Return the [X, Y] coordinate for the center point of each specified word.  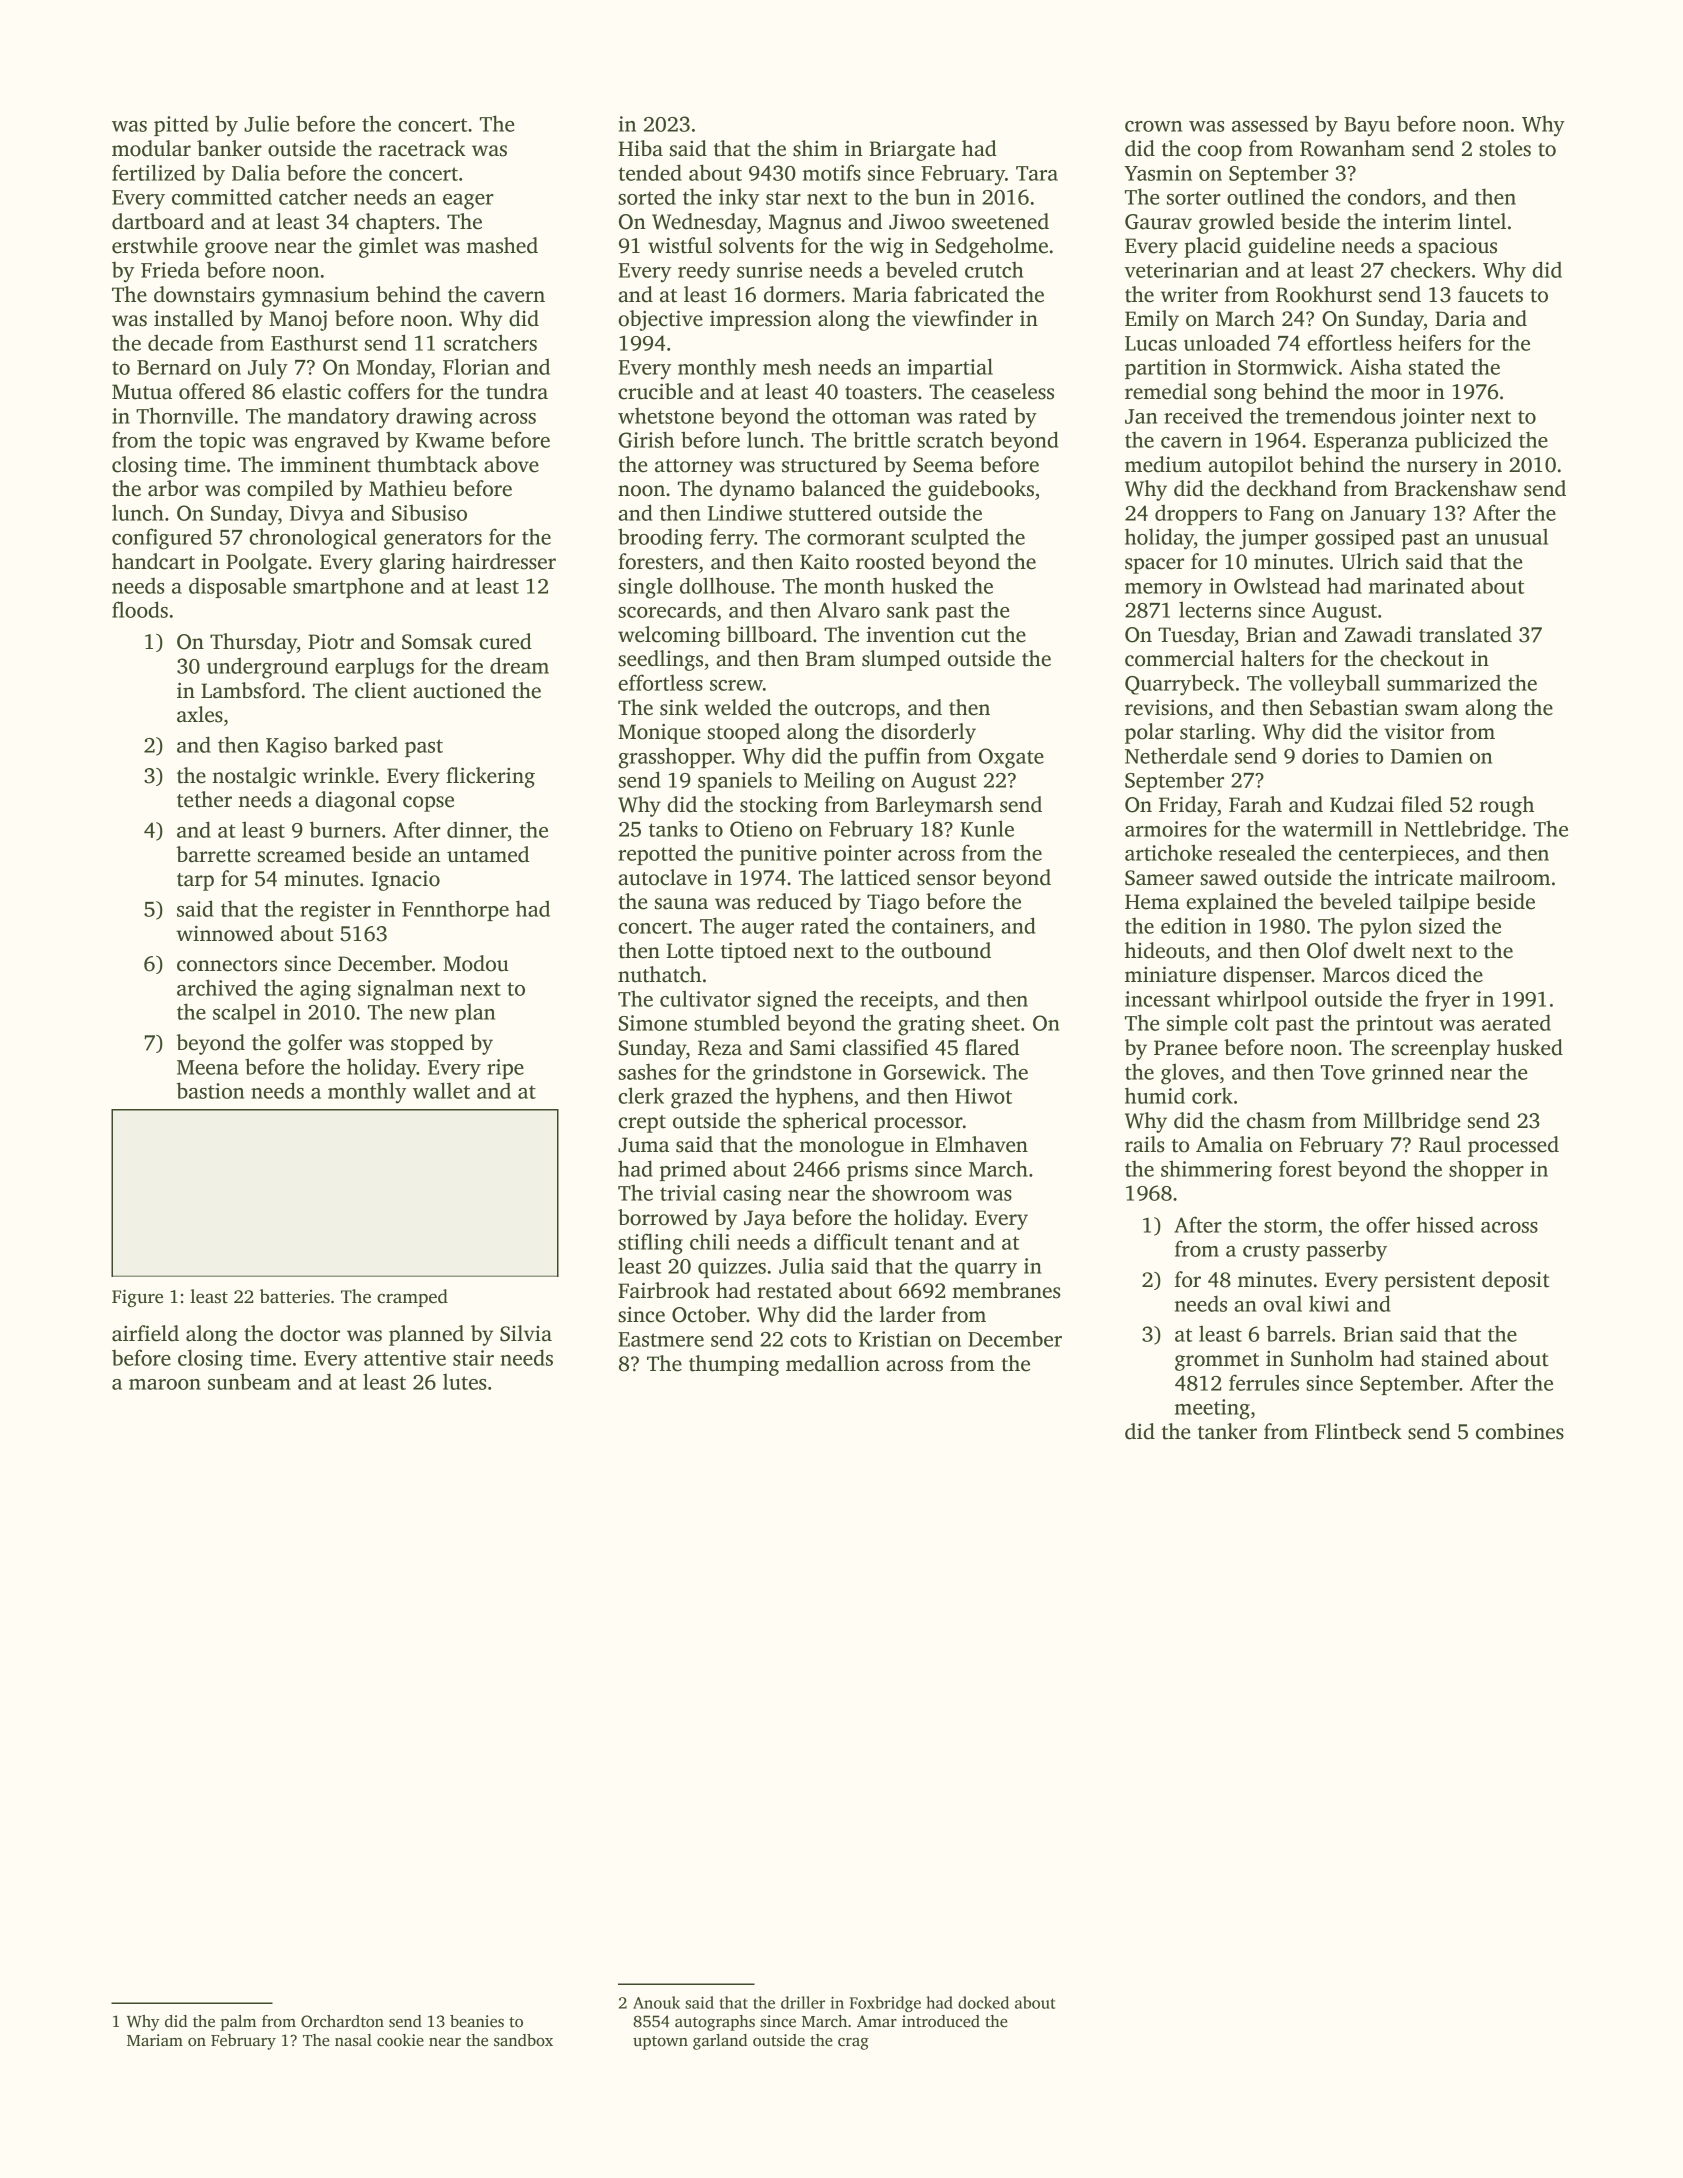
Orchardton [342, 2021]
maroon [165, 1384]
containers [940, 926]
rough [1506, 806]
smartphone [348, 587]
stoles [1505, 148]
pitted [181, 125]
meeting [1212, 1409]
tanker [1227, 1431]
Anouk [656, 2002]
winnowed [224, 933]
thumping [734, 1365]
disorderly [928, 733]
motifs [832, 172]
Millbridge [1411, 1122]
